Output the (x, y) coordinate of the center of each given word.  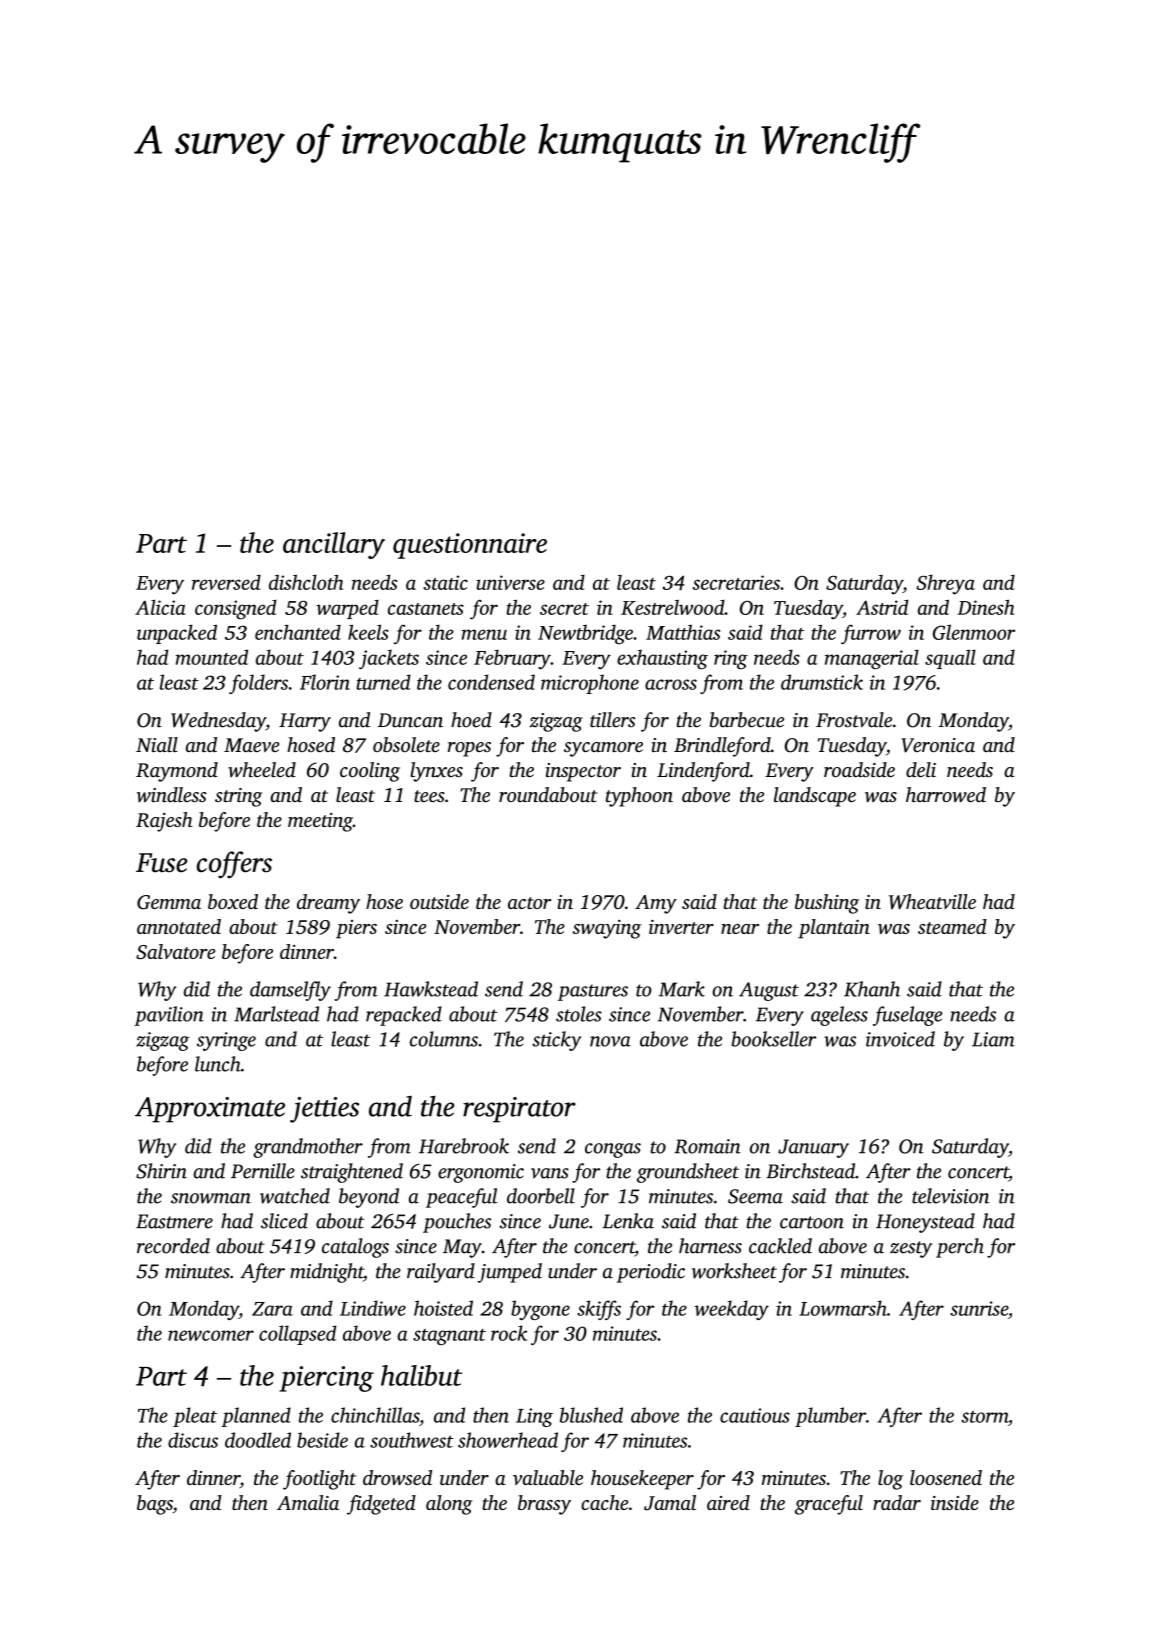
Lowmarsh (843, 1308)
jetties (324, 1110)
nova (610, 1041)
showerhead (508, 1440)
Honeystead (925, 1223)
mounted (212, 657)
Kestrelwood (673, 607)
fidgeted (381, 1505)
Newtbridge (585, 635)
